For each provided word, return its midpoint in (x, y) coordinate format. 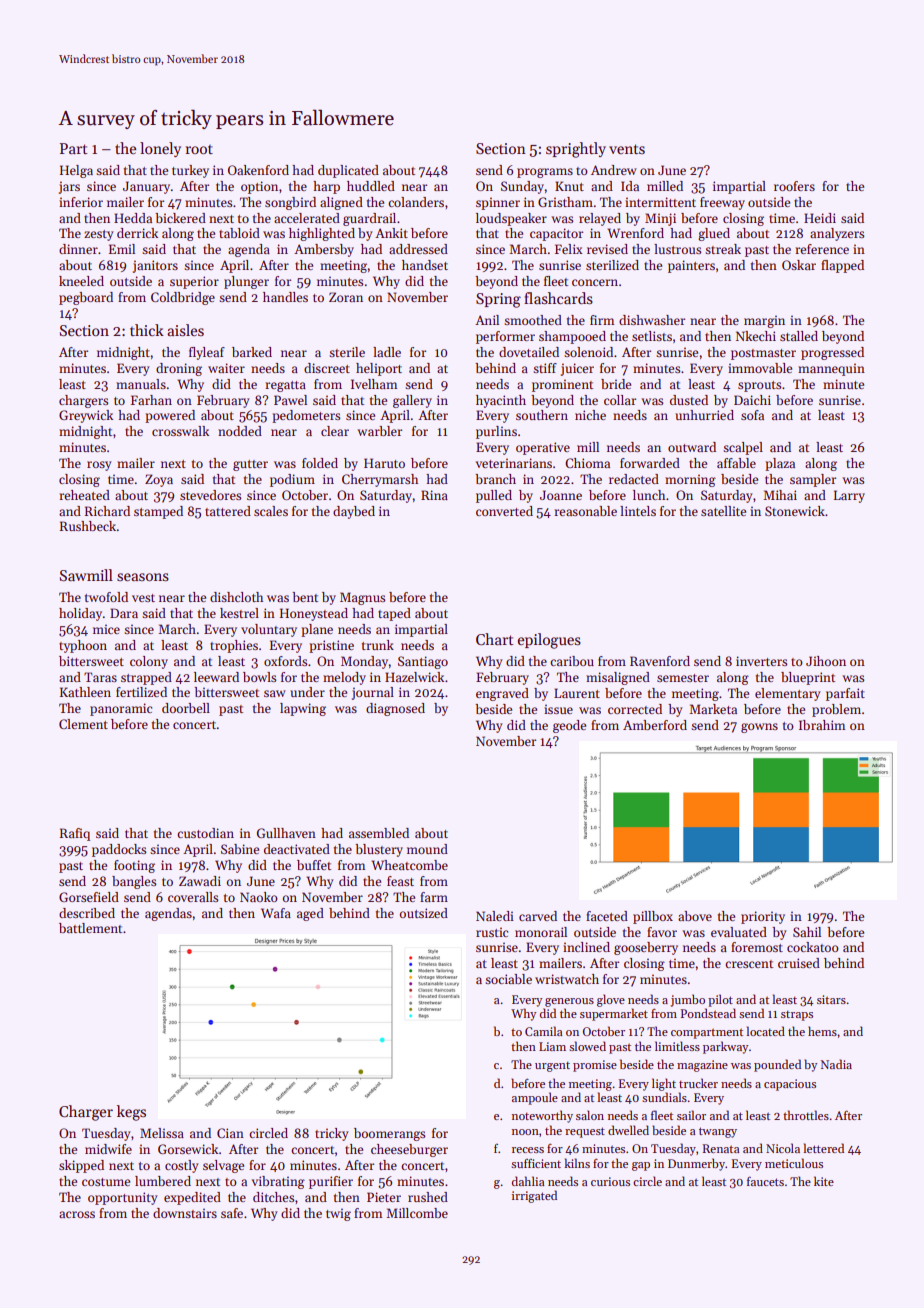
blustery (379, 850)
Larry (849, 496)
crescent (749, 964)
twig (338, 1214)
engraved (502, 694)
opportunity (123, 1198)
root (199, 149)
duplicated (348, 171)
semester (683, 678)
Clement (83, 724)
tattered (228, 511)
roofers (794, 186)
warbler (379, 431)
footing (134, 866)
